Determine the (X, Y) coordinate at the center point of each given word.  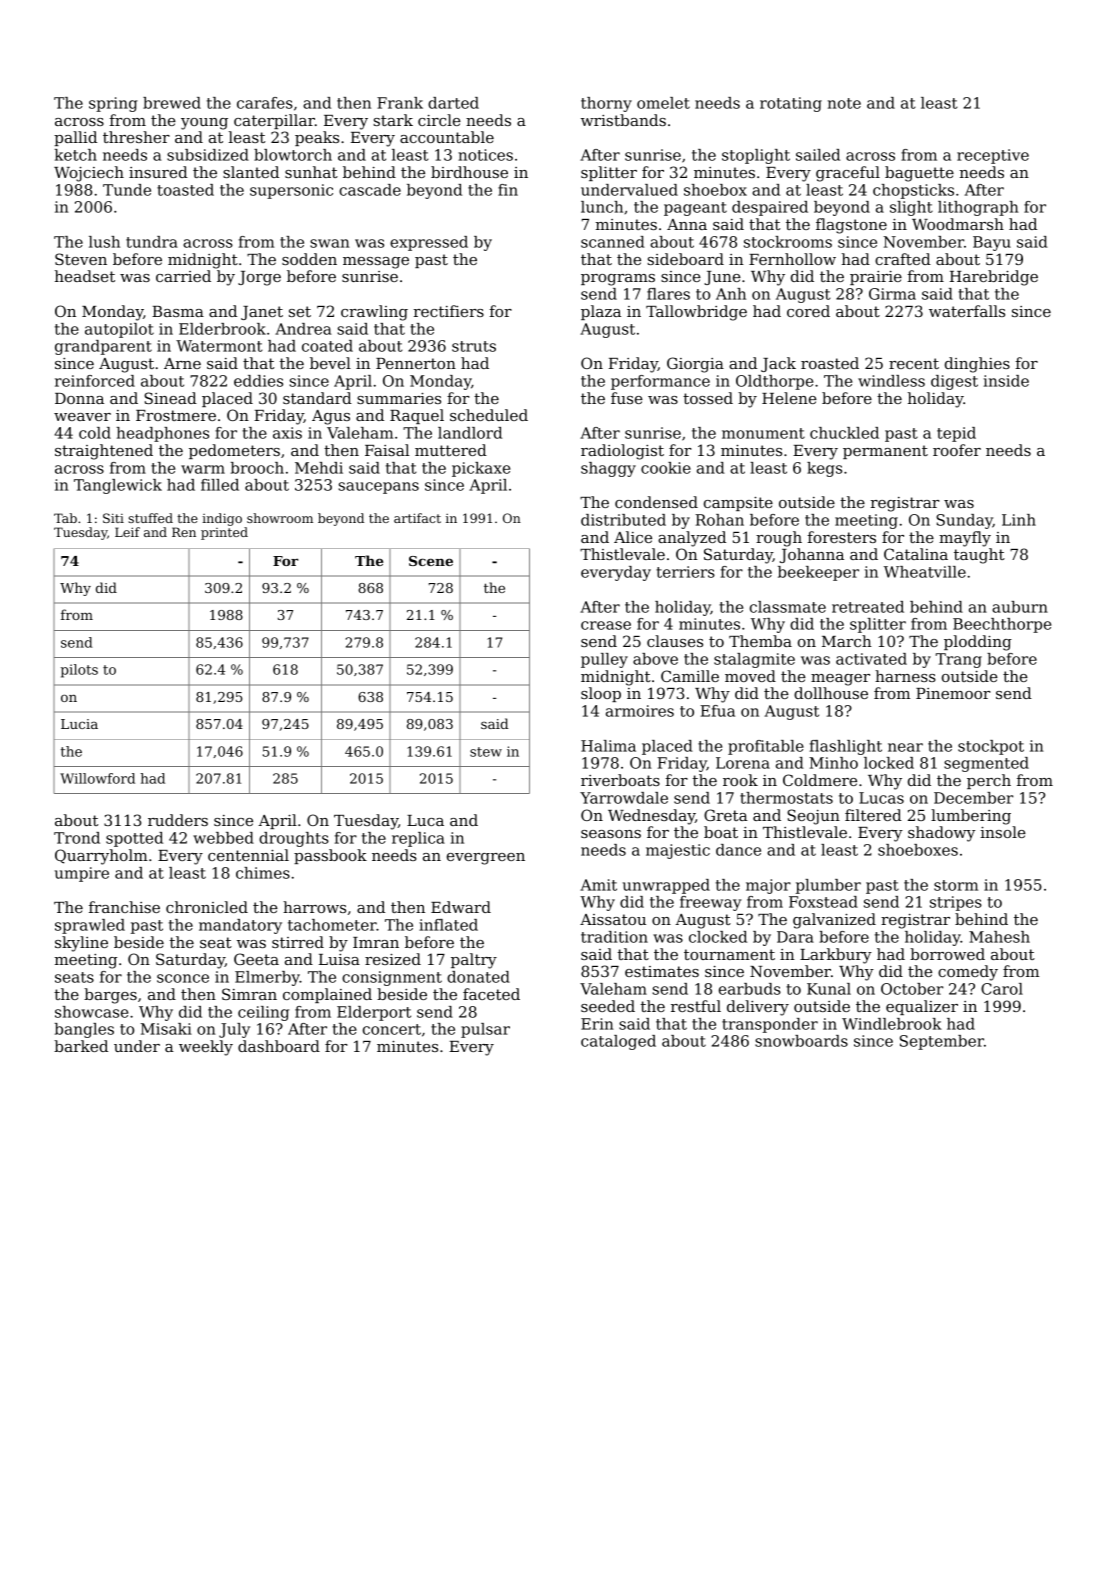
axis (287, 433)
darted (453, 103)
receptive (993, 156)
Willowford (97, 778)
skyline (81, 944)
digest (954, 382)
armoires (640, 711)
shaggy (608, 469)
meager (840, 680)
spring (113, 104)
